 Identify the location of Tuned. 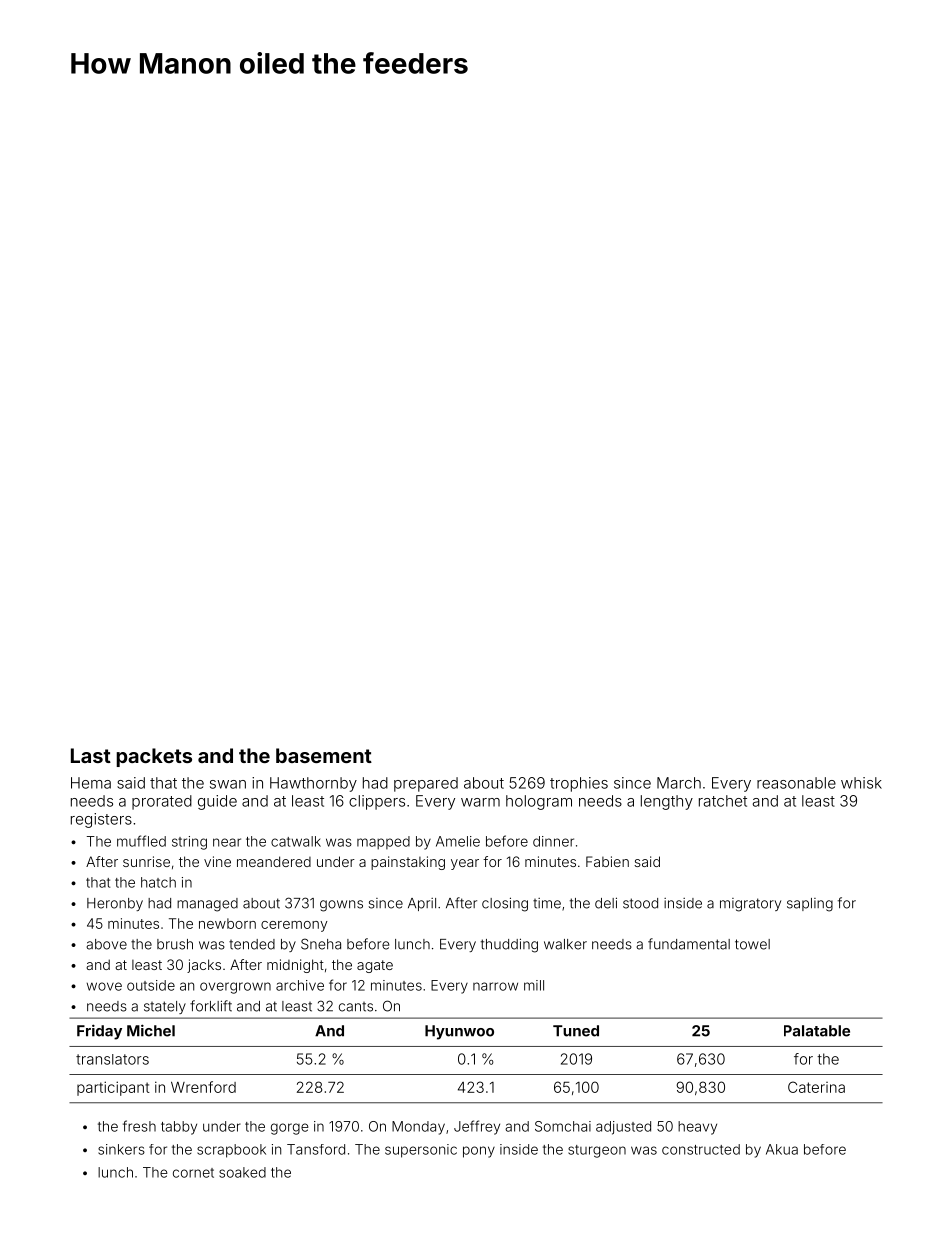
(576, 1031).
